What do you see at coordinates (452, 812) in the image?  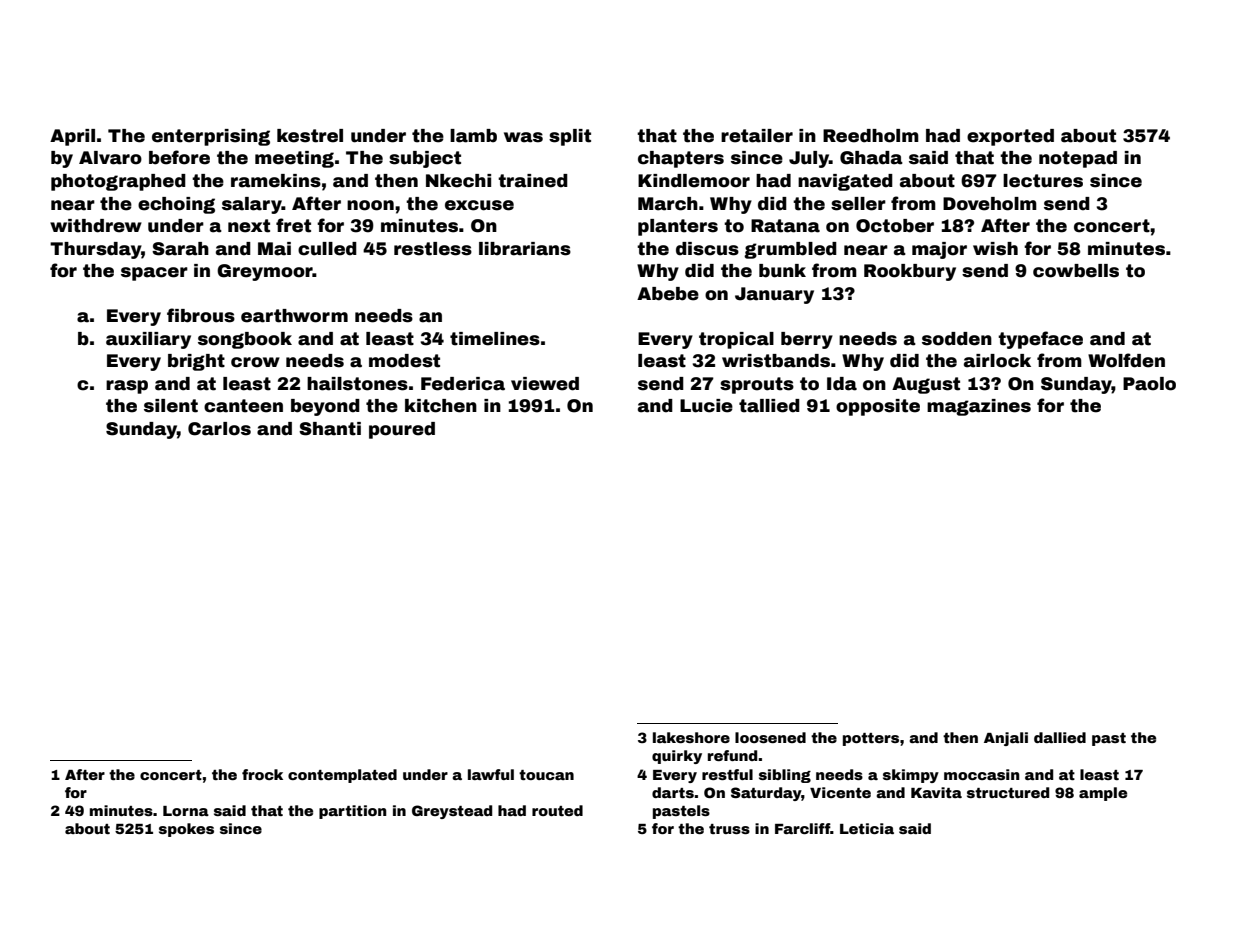 I see `Greystead` at bounding box center [452, 812].
